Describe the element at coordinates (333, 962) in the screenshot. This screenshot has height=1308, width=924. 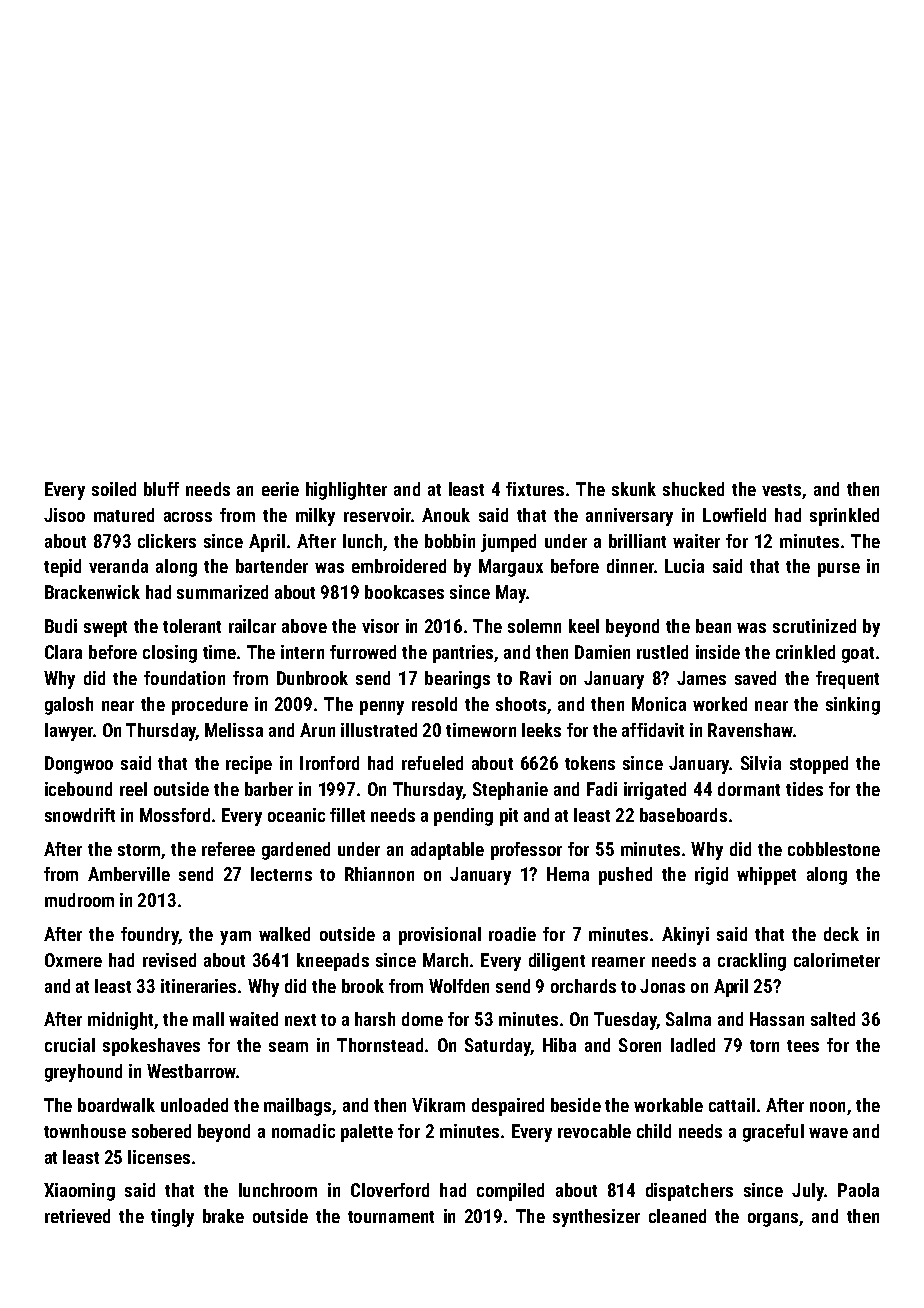
I see `kneepads` at that location.
